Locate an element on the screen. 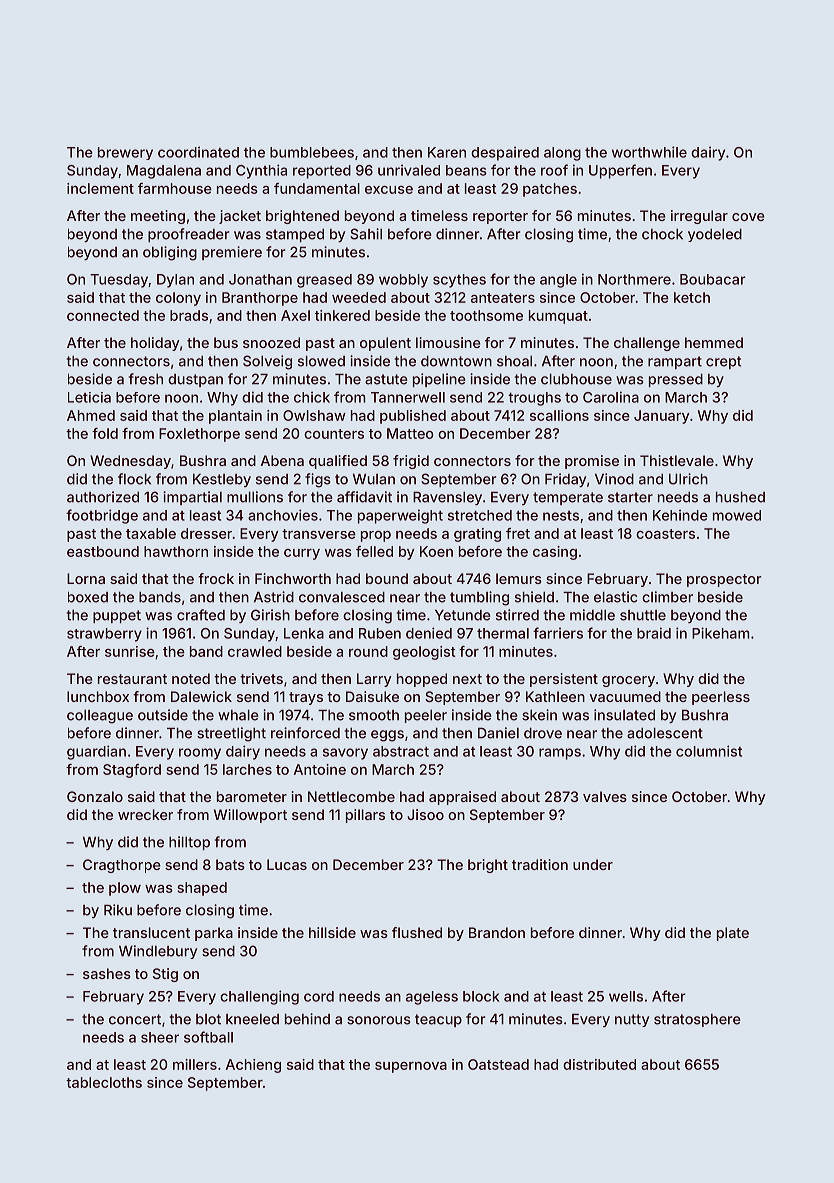 The height and width of the screenshot is (1183, 834). despaired is located at coordinates (505, 153).
